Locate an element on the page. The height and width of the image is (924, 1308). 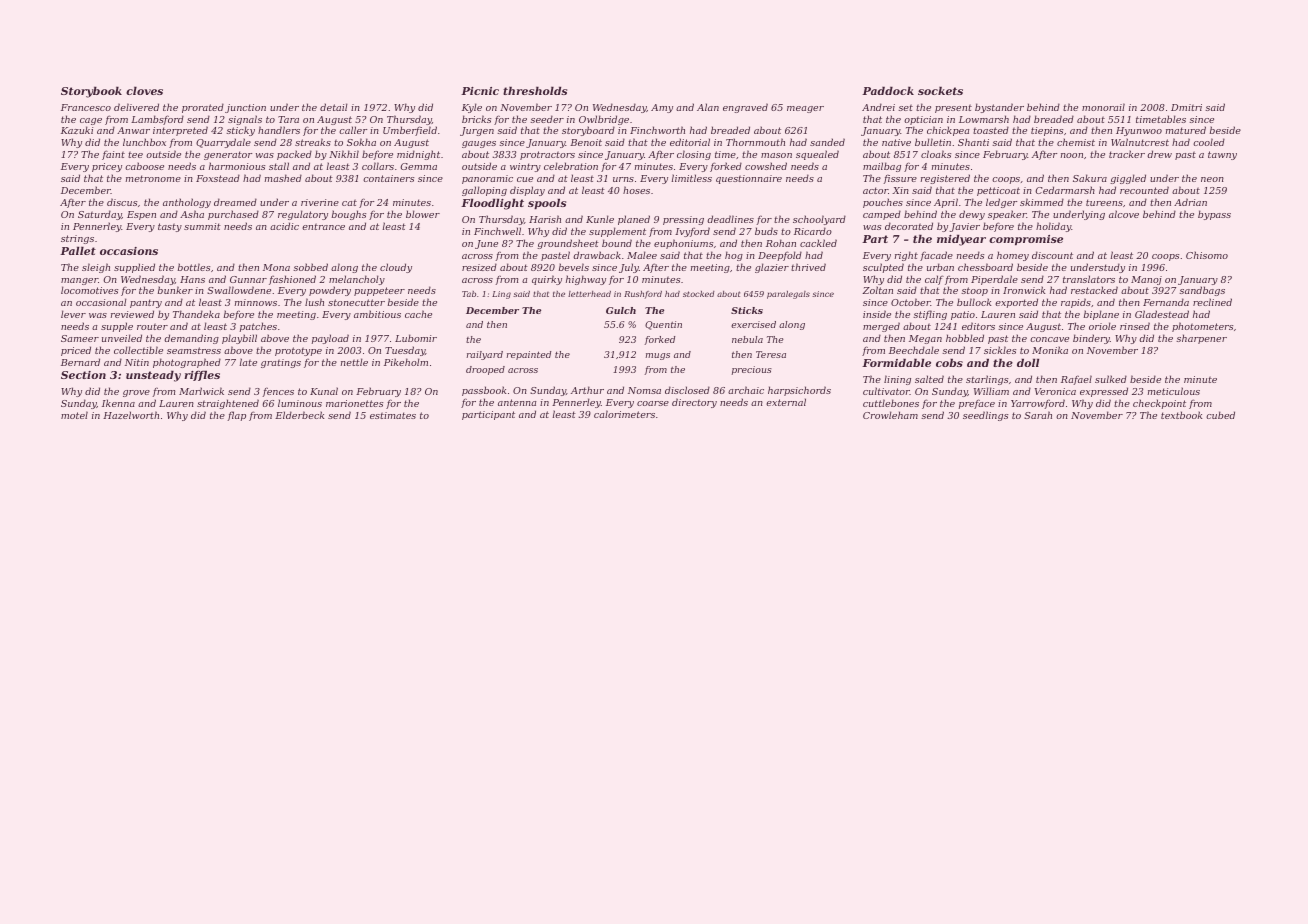
Arthur is located at coordinates (587, 390).
